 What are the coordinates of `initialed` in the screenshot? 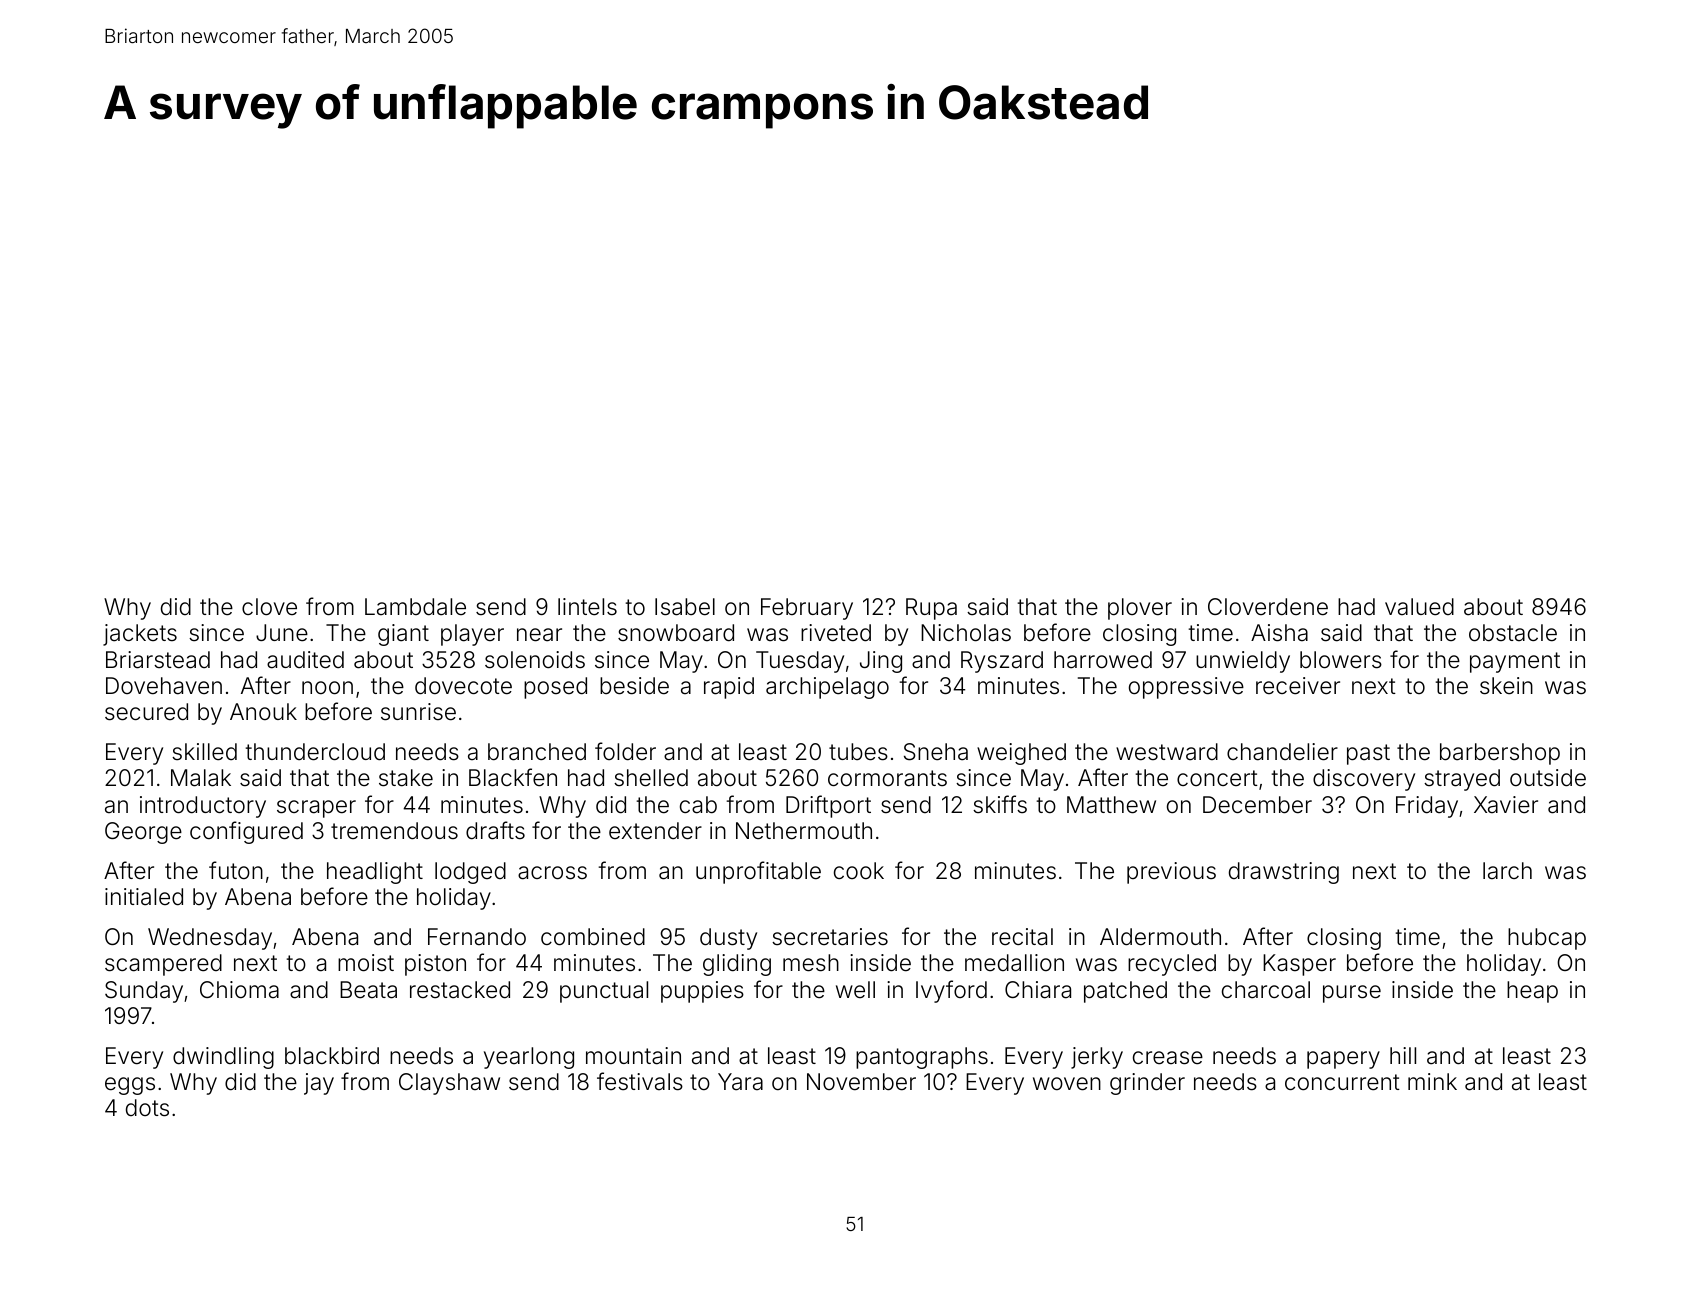 It's located at (144, 897).
